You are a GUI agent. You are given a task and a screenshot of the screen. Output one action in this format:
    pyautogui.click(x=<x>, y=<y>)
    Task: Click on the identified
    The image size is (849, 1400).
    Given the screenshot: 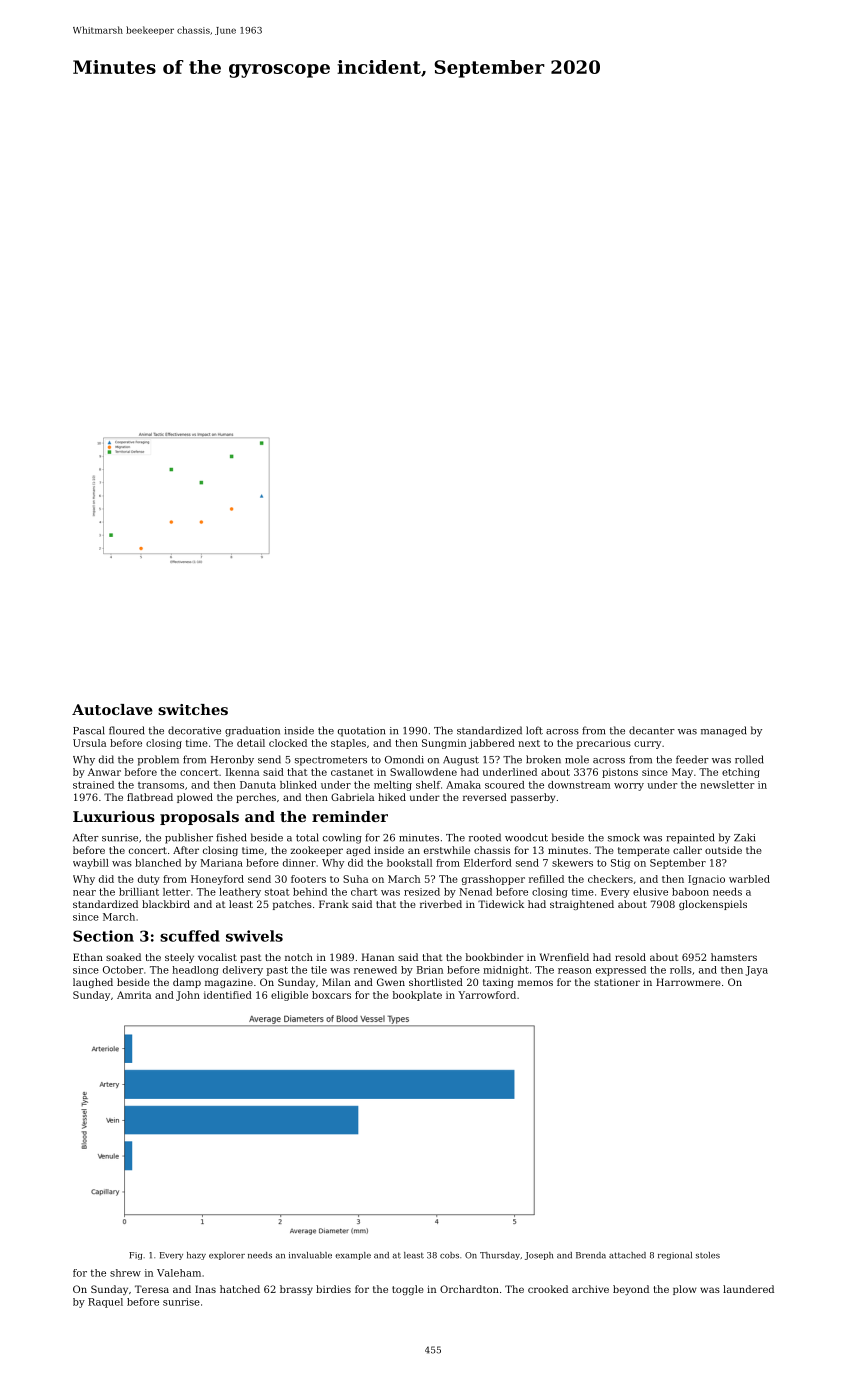 What is the action you would take?
    pyautogui.click(x=228, y=995)
